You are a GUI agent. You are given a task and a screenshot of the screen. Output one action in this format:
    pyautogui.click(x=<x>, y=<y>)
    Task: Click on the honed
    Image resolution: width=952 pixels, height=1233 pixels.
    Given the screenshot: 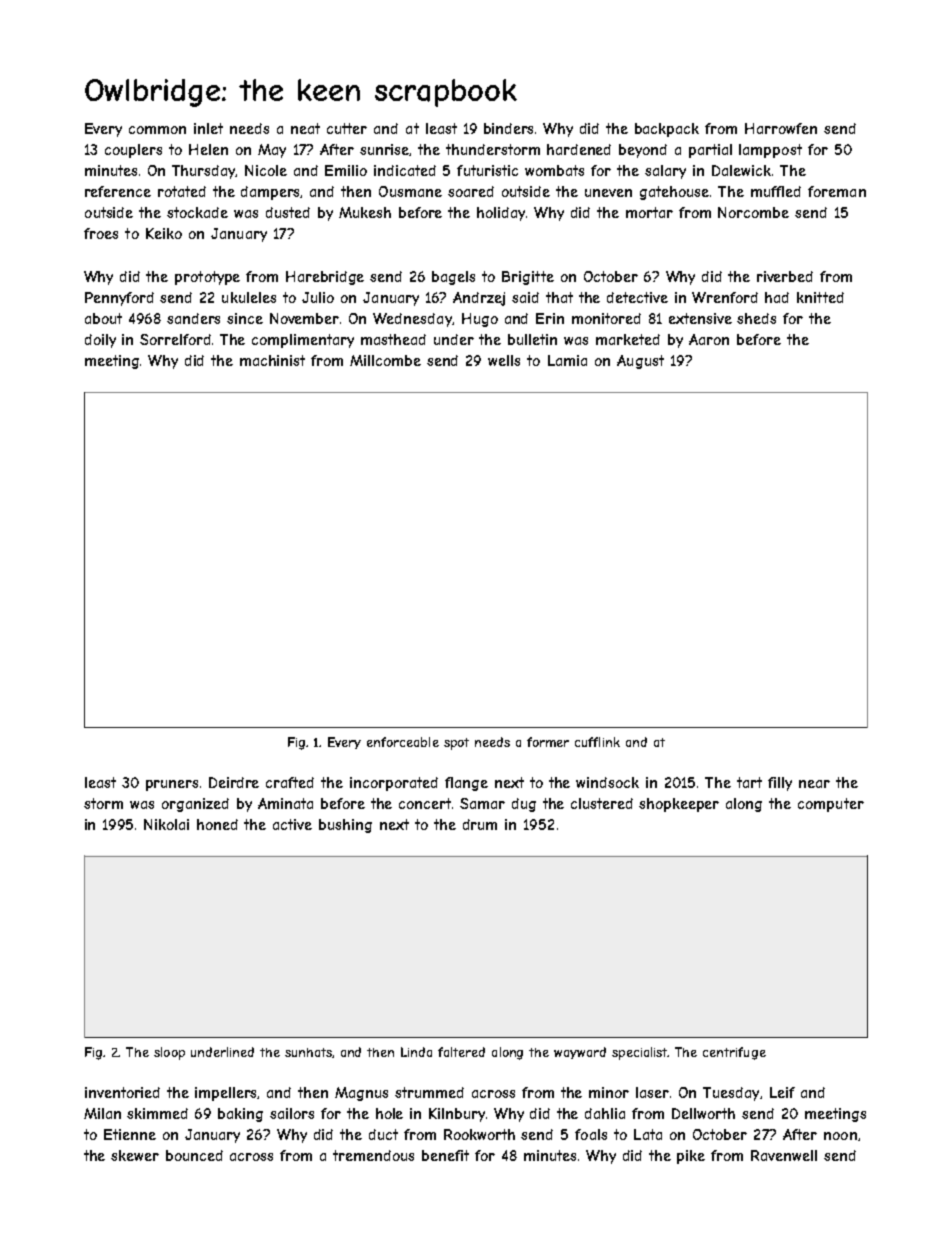 What is the action you would take?
    pyautogui.click(x=217, y=824)
